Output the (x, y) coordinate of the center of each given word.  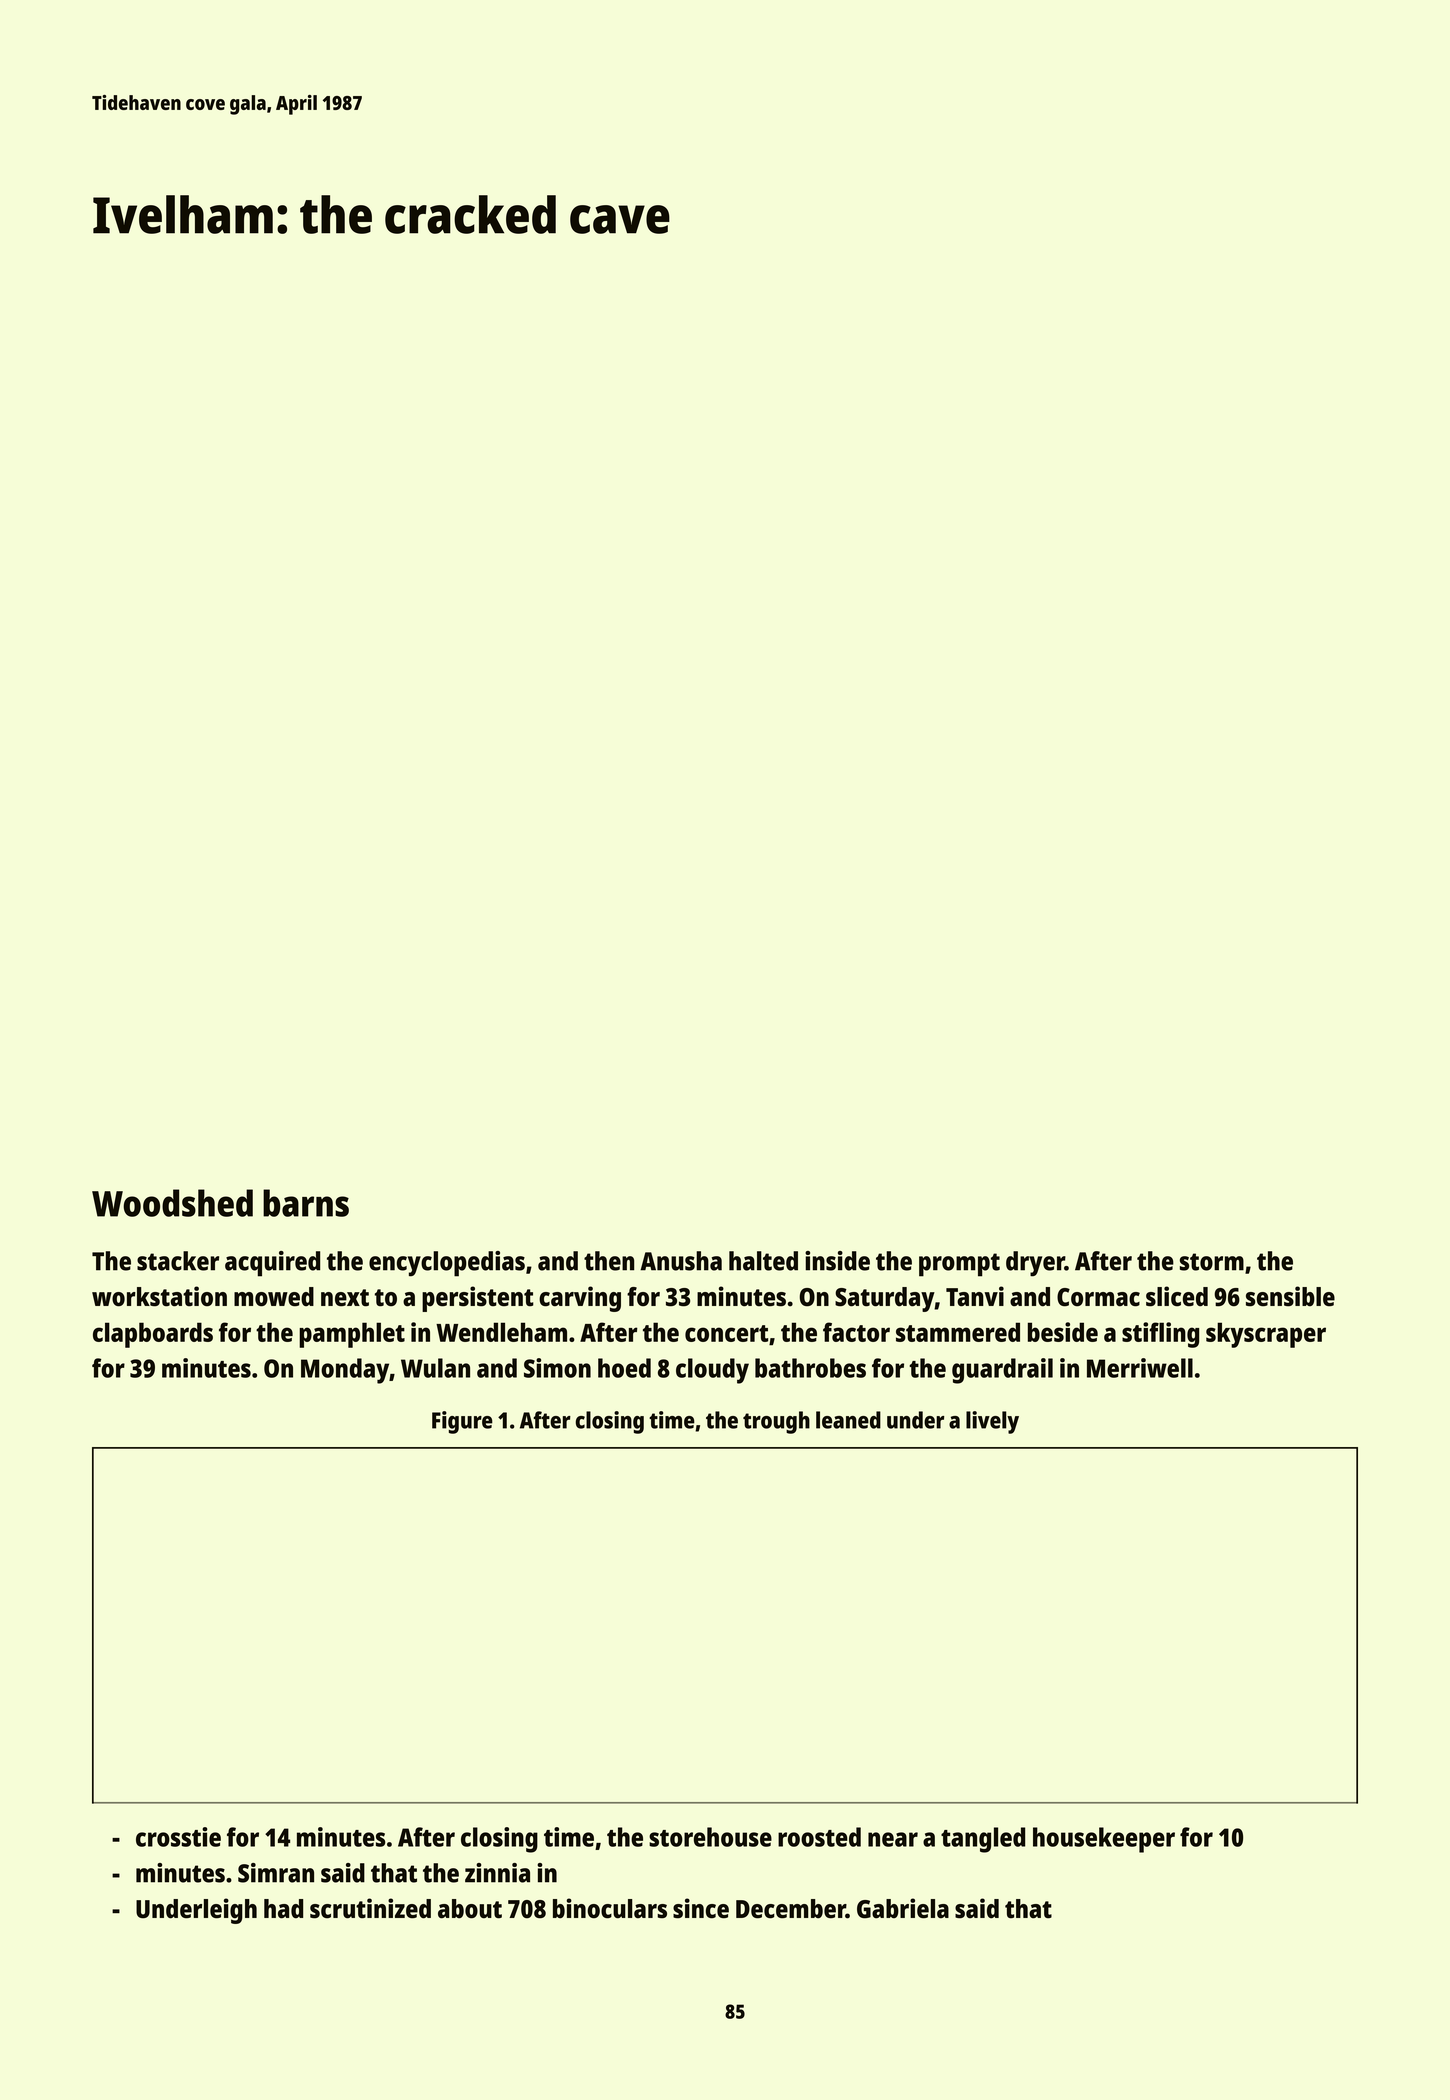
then (609, 1261)
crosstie (178, 1837)
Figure (462, 1422)
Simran (276, 1873)
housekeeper (1104, 1840)
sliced (1177, 1296)
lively (992, 1422)
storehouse (710, 1837)
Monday (345, 1371)
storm (1212, 1262)
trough (776, 1422)
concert (726, 1333)
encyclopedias (447, 1264)
